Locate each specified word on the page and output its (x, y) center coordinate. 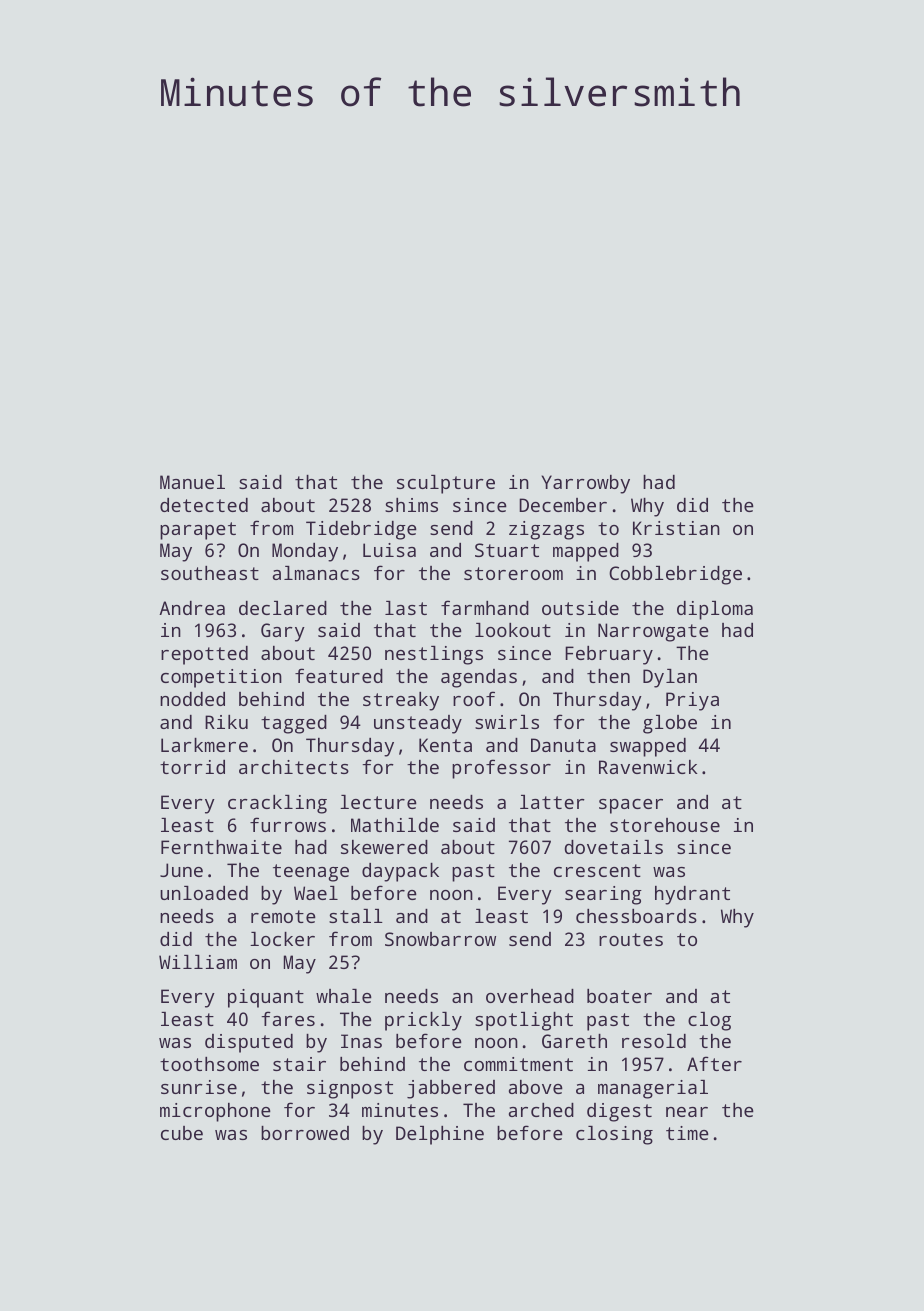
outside (580, 608)
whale (344, 996)
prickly (423, 1021)
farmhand (485, 607)
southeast (210, 573)
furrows (288, 824)
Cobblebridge (675, 575)
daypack (400, 872)
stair (299, 1064)
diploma (715, 610)
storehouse (665, 825)
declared (283, 608)
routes (631, 939)
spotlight (524, 1021)
